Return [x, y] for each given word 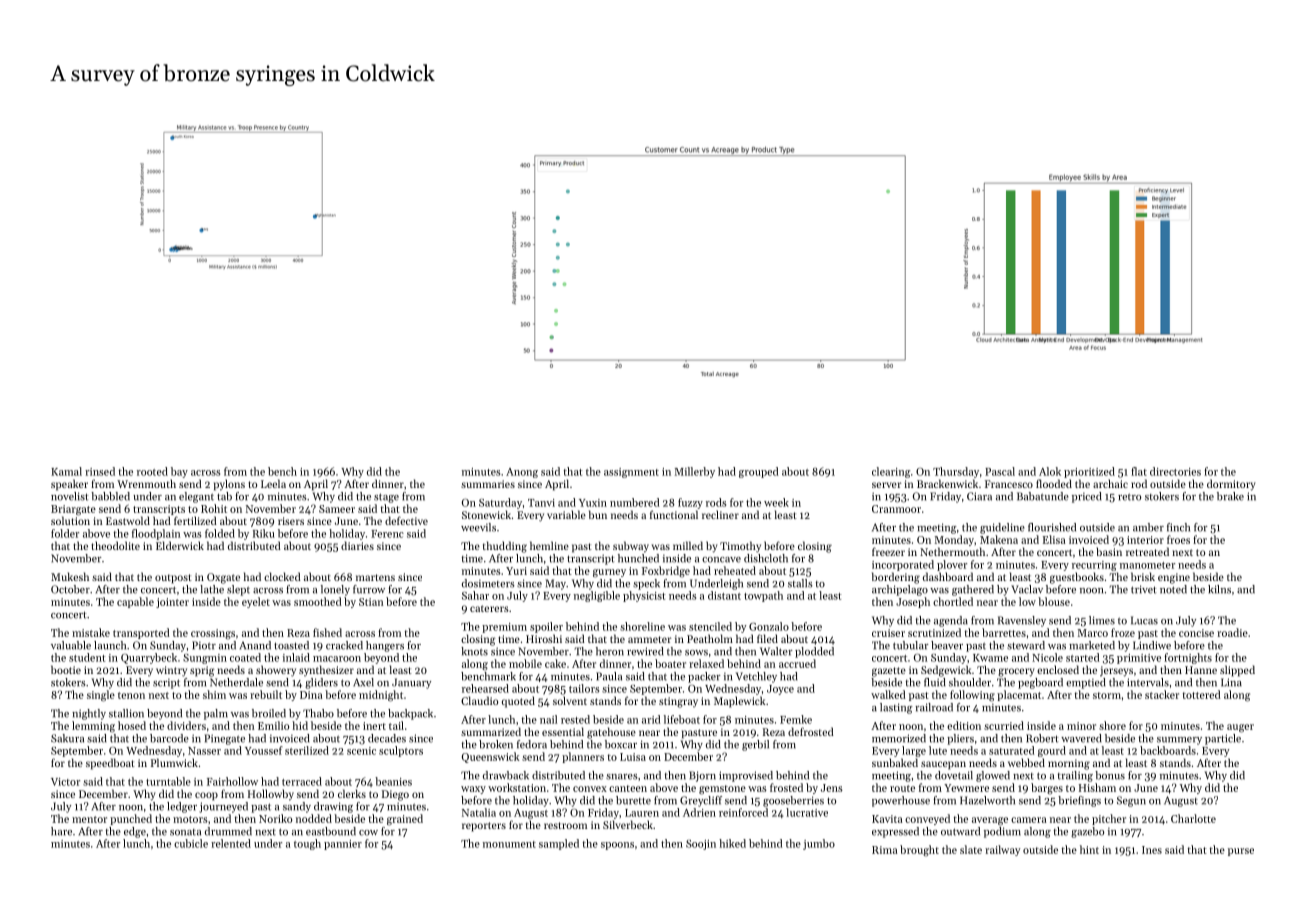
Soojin [701, 845]
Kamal [66, 471]
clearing [891, 472]
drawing [333, 807]
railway [1002, 850]
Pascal [1000, 471]
